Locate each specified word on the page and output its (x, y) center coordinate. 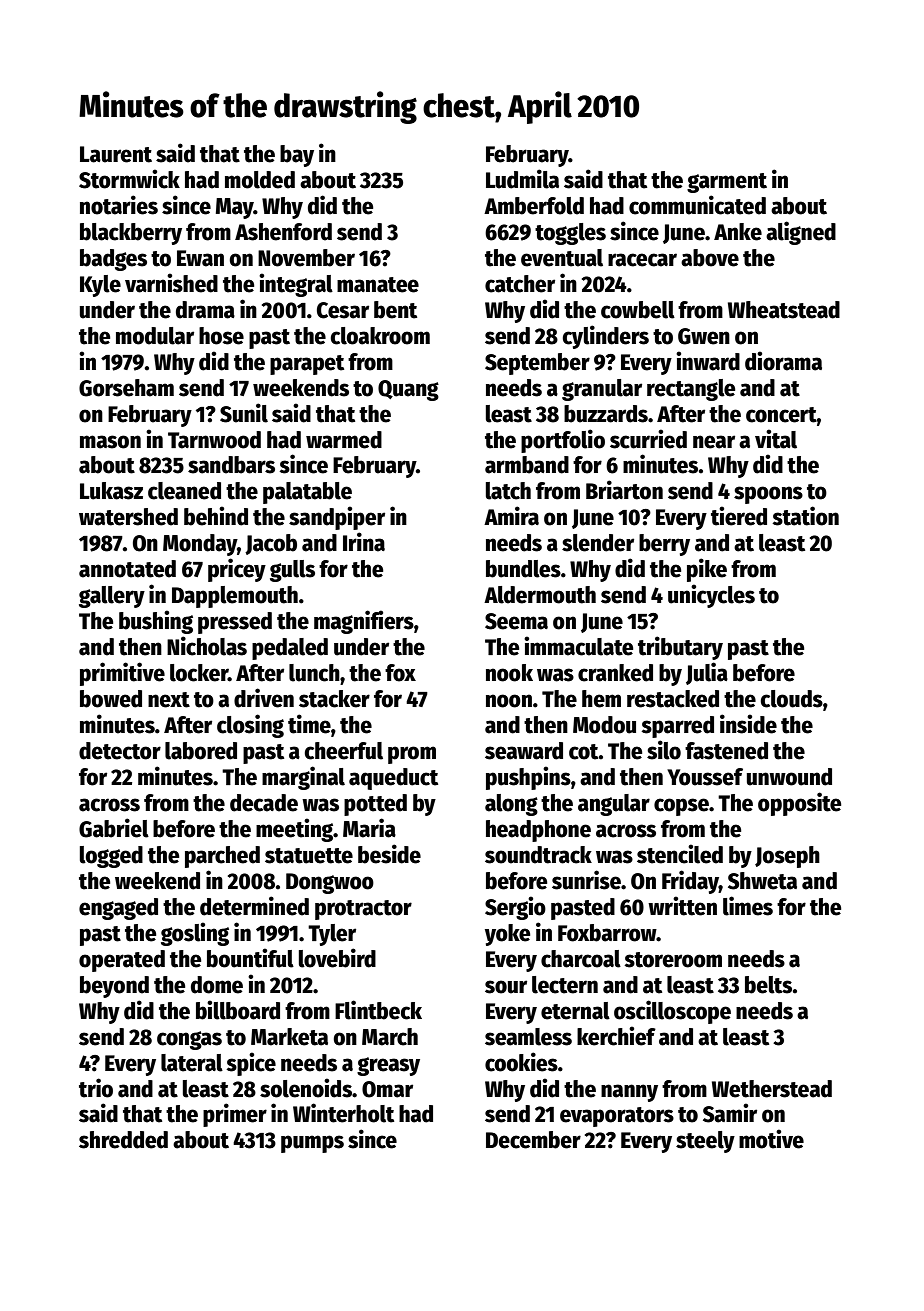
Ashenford (283, 232)
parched (222, 857)
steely (705, 1142)
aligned (801, 233)
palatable (307, 493)
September (537, 364)
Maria (369, 828)
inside (748, 724)
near (714, 442)
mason (110, 442)
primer (235, 1115)
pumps (312, 1144)
